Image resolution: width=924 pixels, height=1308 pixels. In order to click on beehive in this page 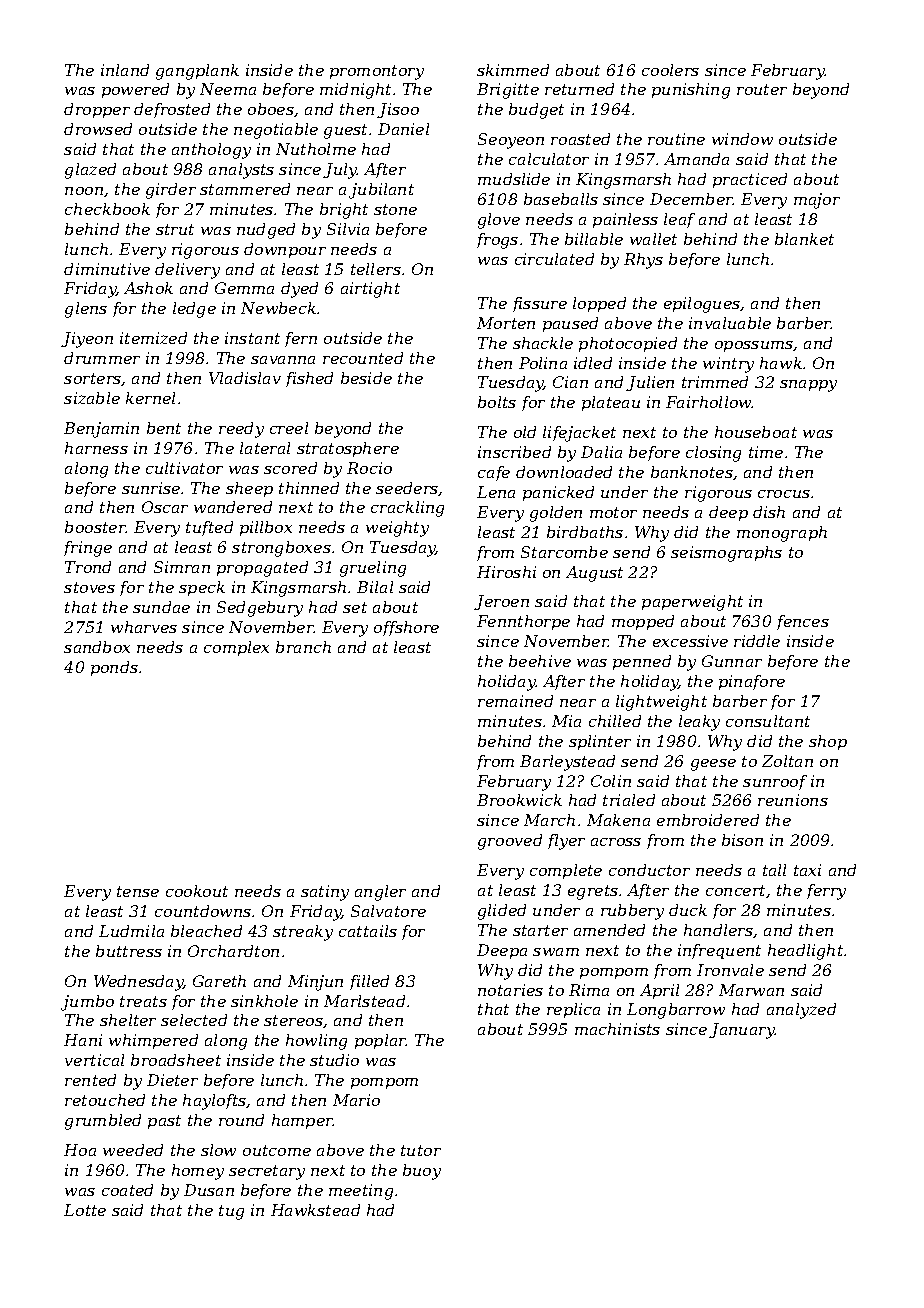, I will do `click(540, 661)`.
